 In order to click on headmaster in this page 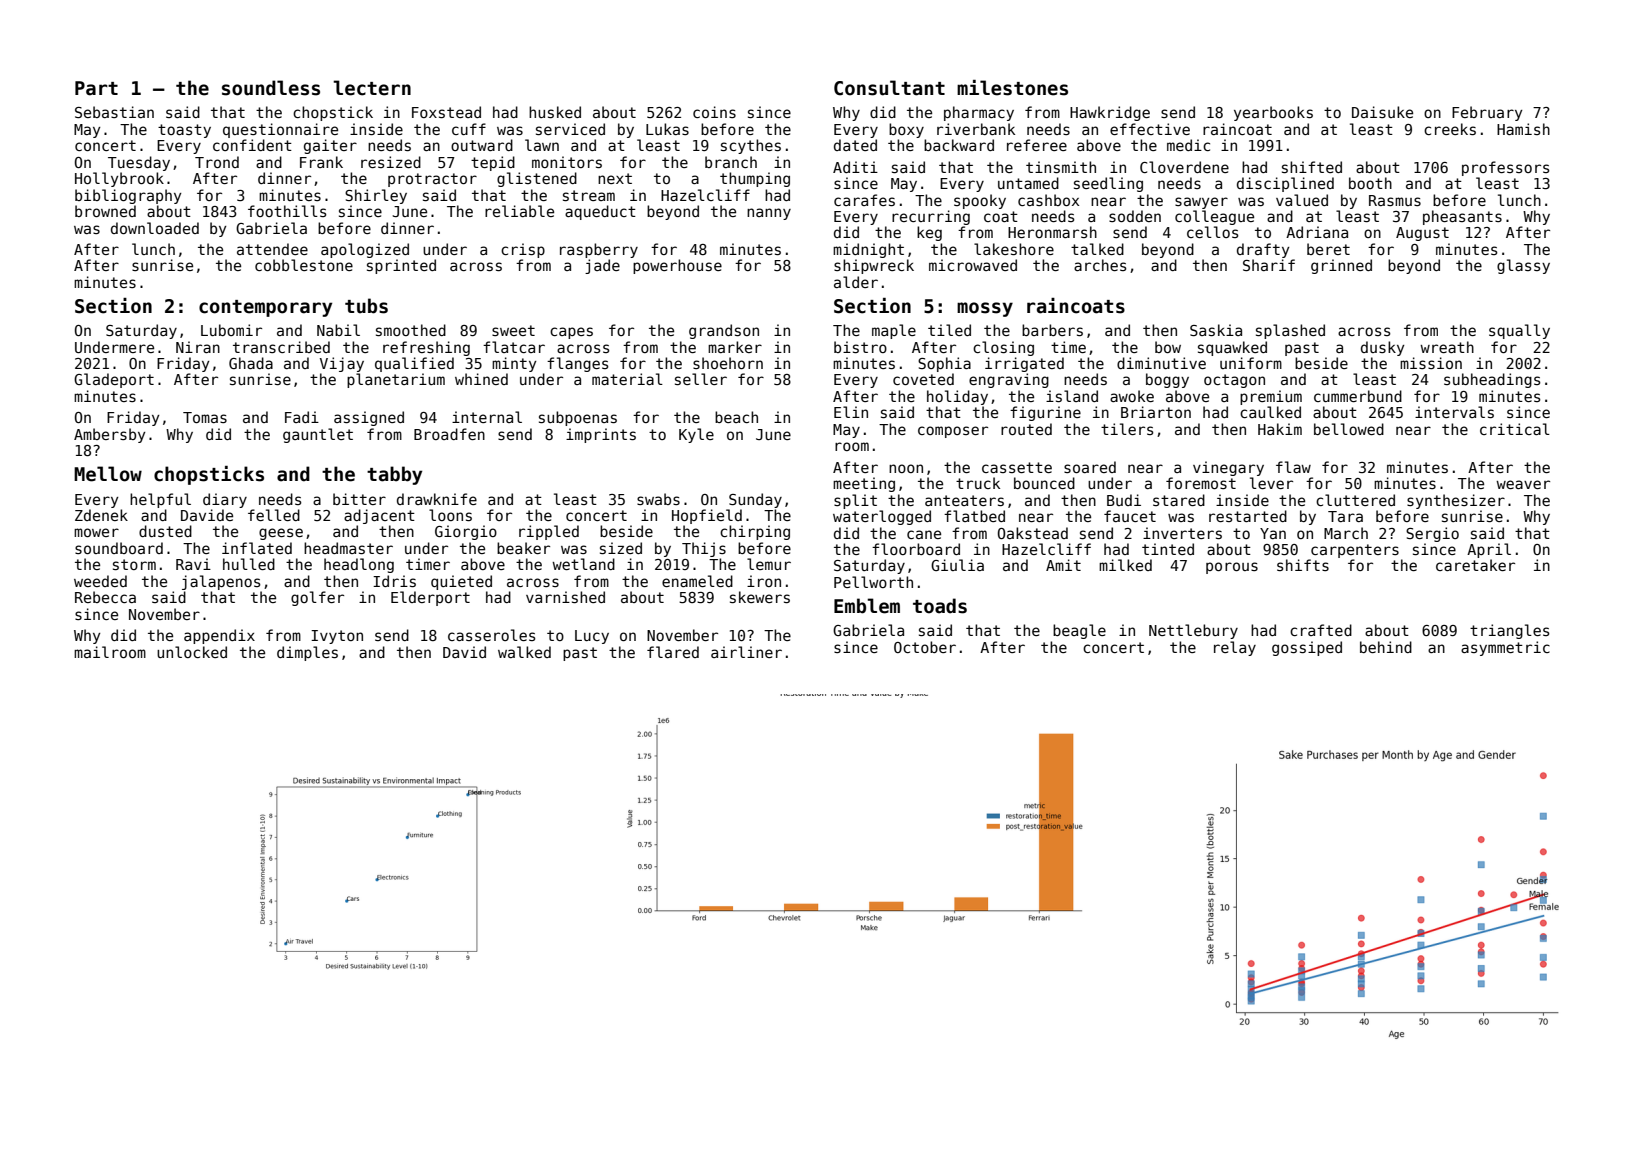, I will do `click(348, 548)`.
